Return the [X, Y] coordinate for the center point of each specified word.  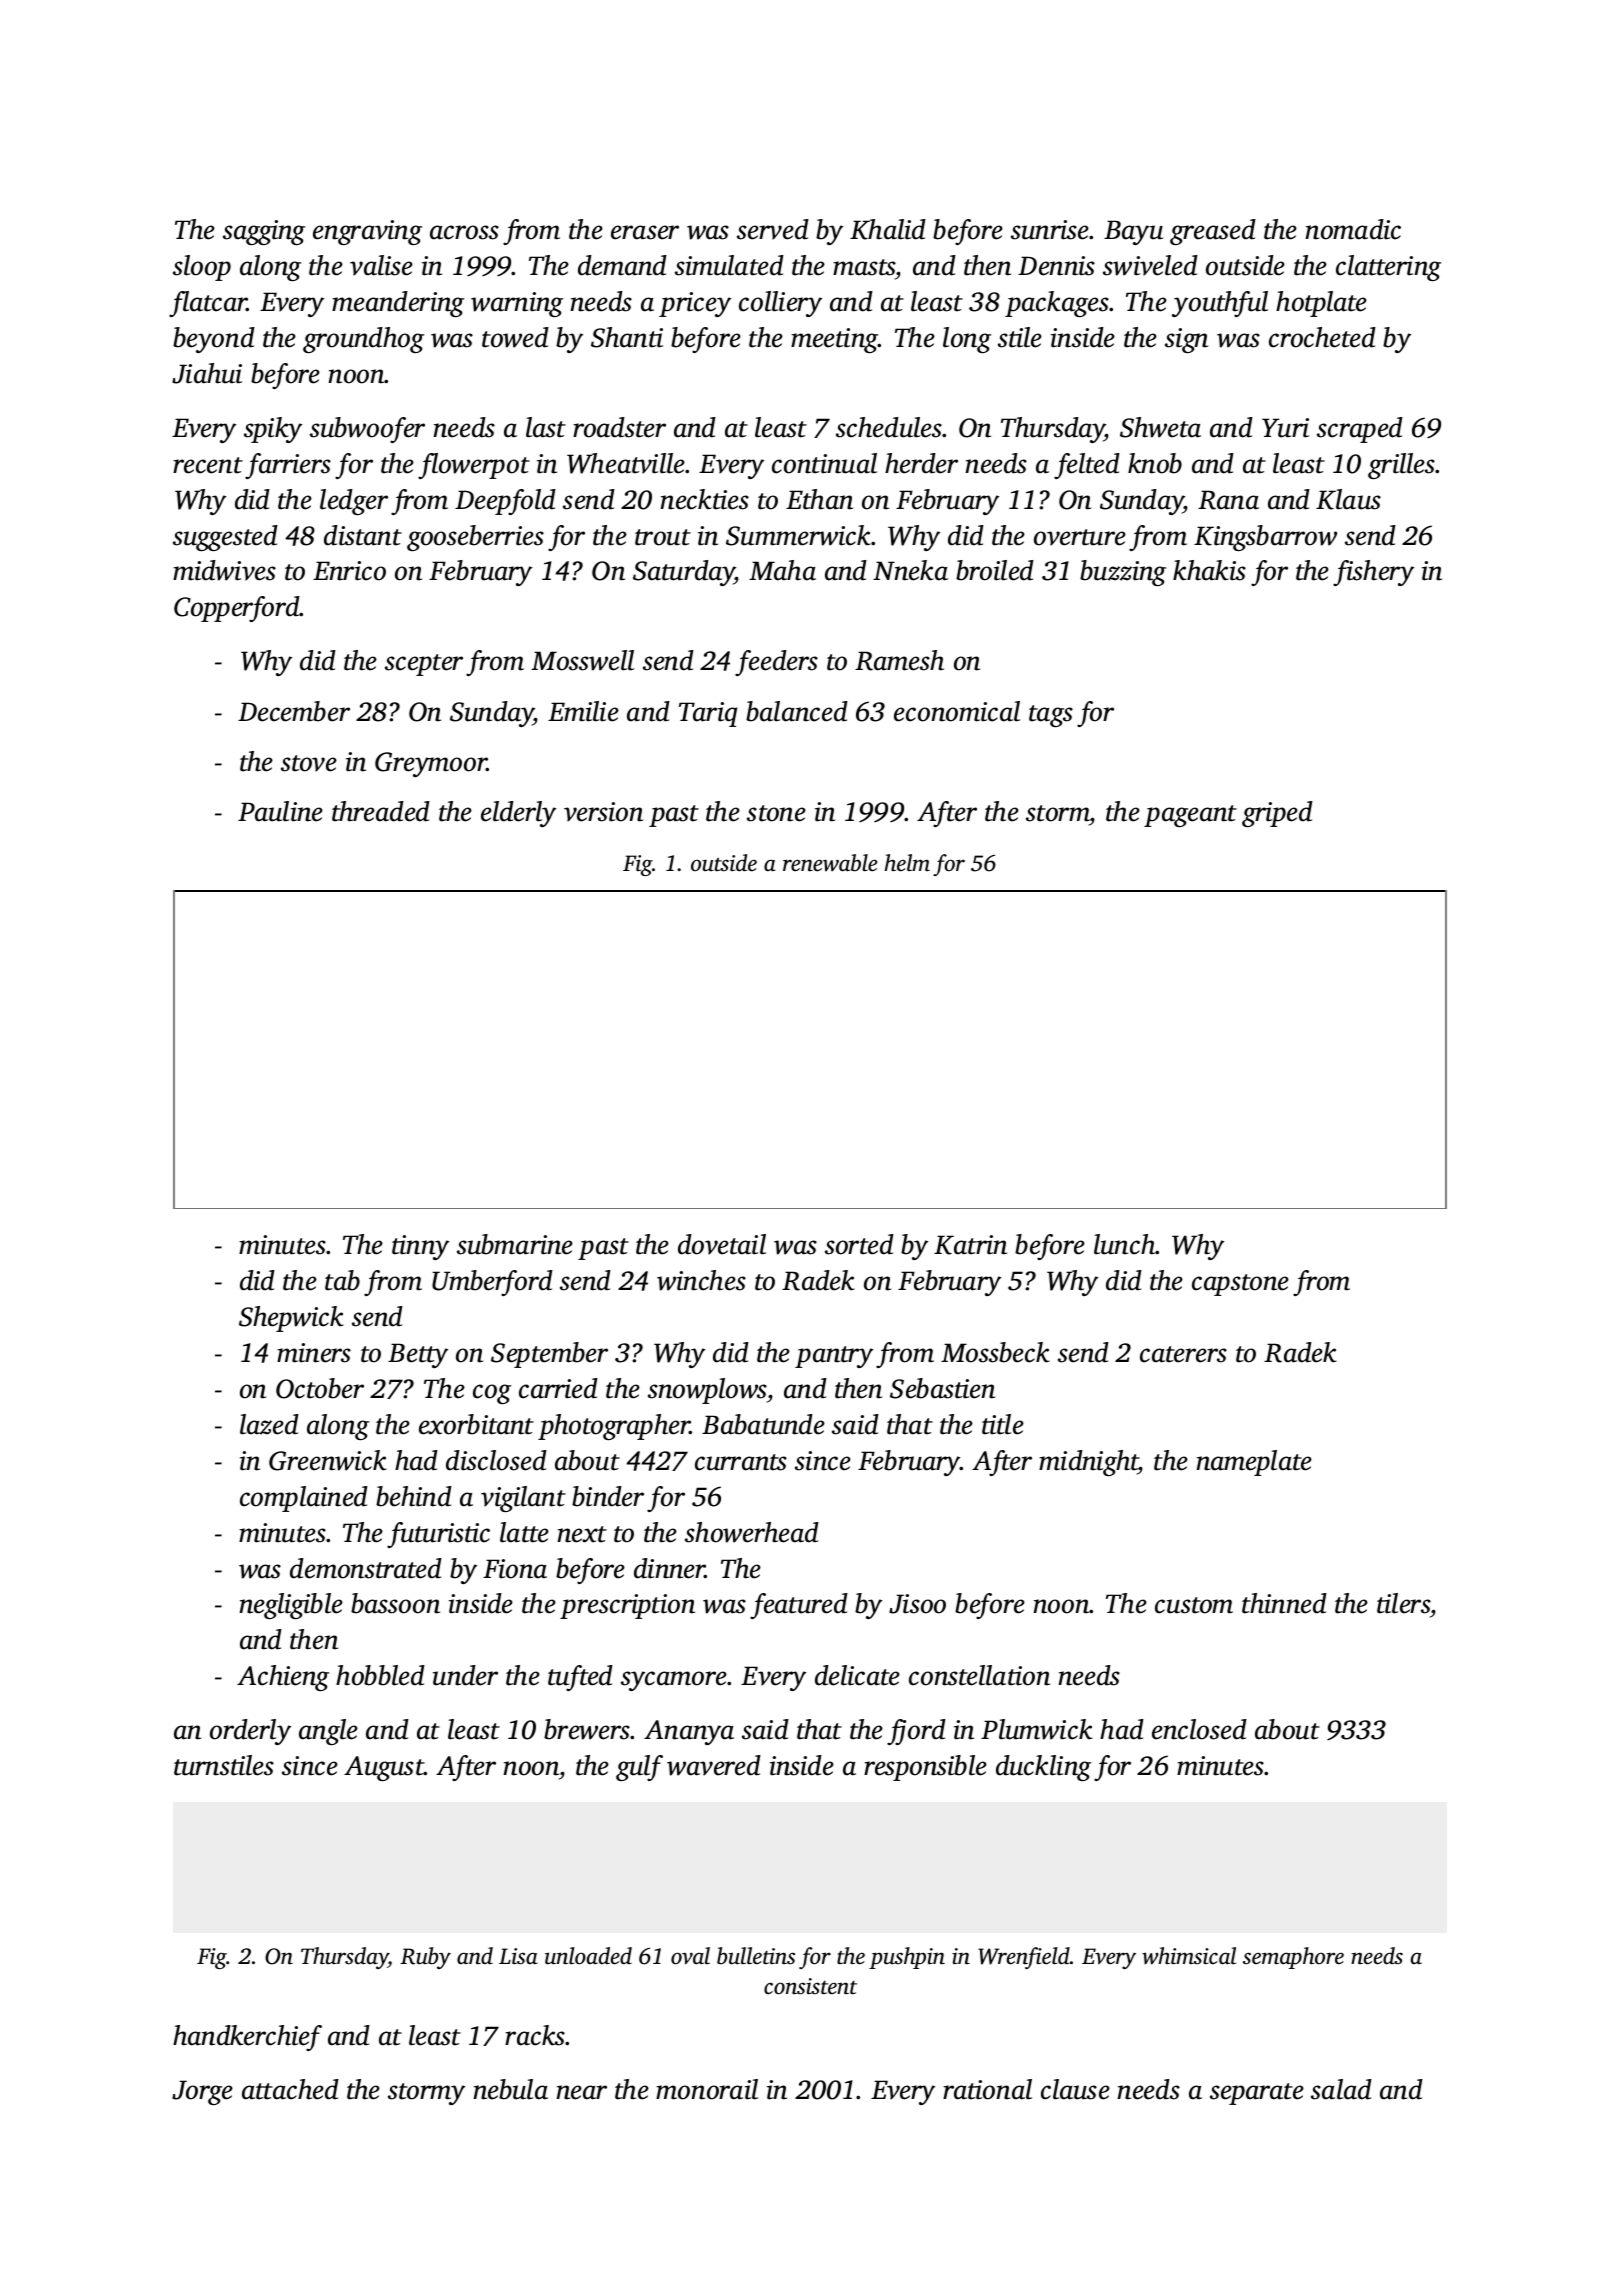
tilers [1403, 1603]
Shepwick [291, 1319]
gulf [639, 1768]
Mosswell [582, 660]
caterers [1183, 1354]
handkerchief [247, 2038]
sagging [264, 232]
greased [1213, 232]
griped [1277, 814]
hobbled [380, 1675]
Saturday [684, 573]
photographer [614, 1427]
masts [864, 267]
